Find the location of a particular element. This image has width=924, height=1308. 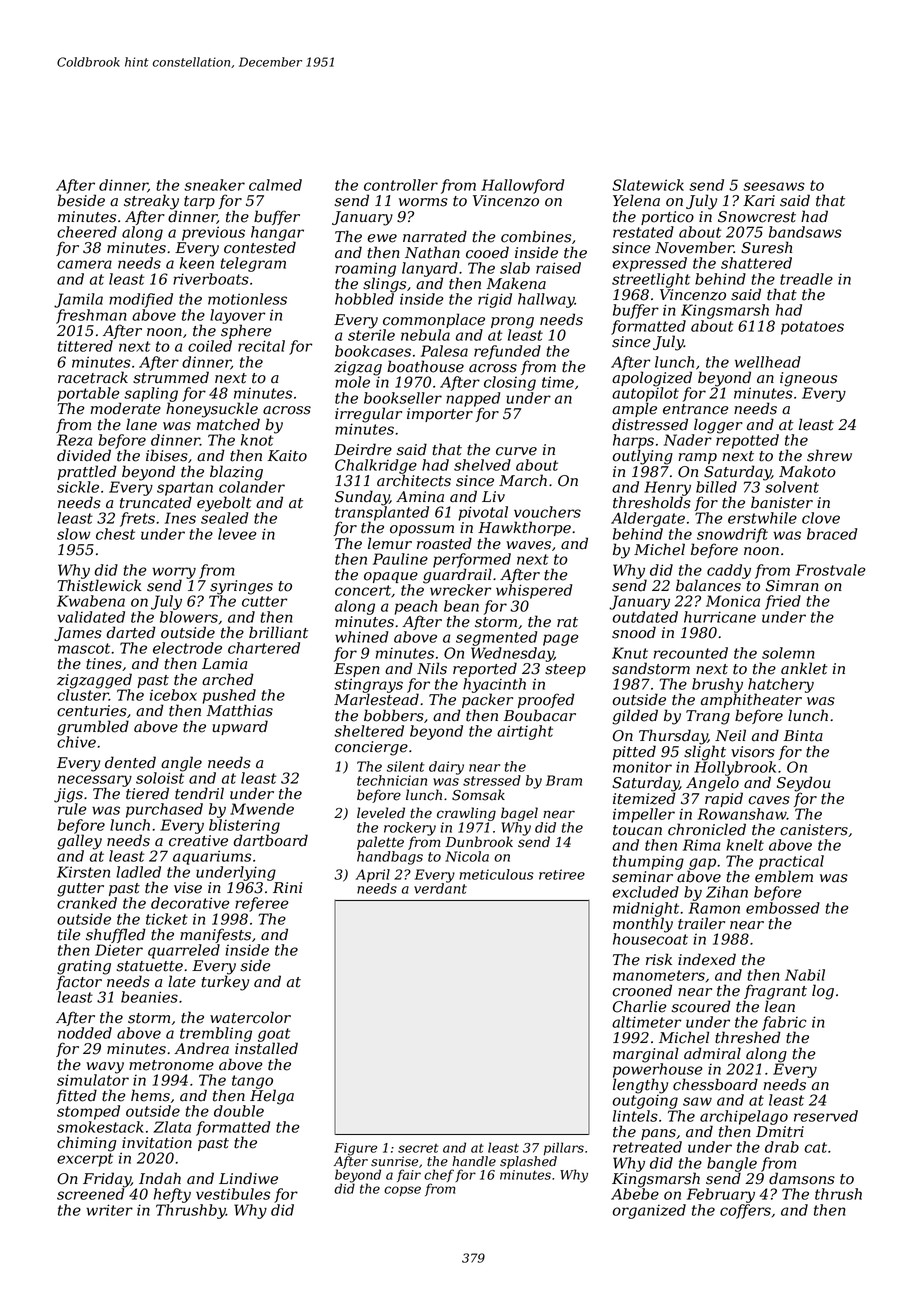

hefty is located at coordinates (172, 1195).
